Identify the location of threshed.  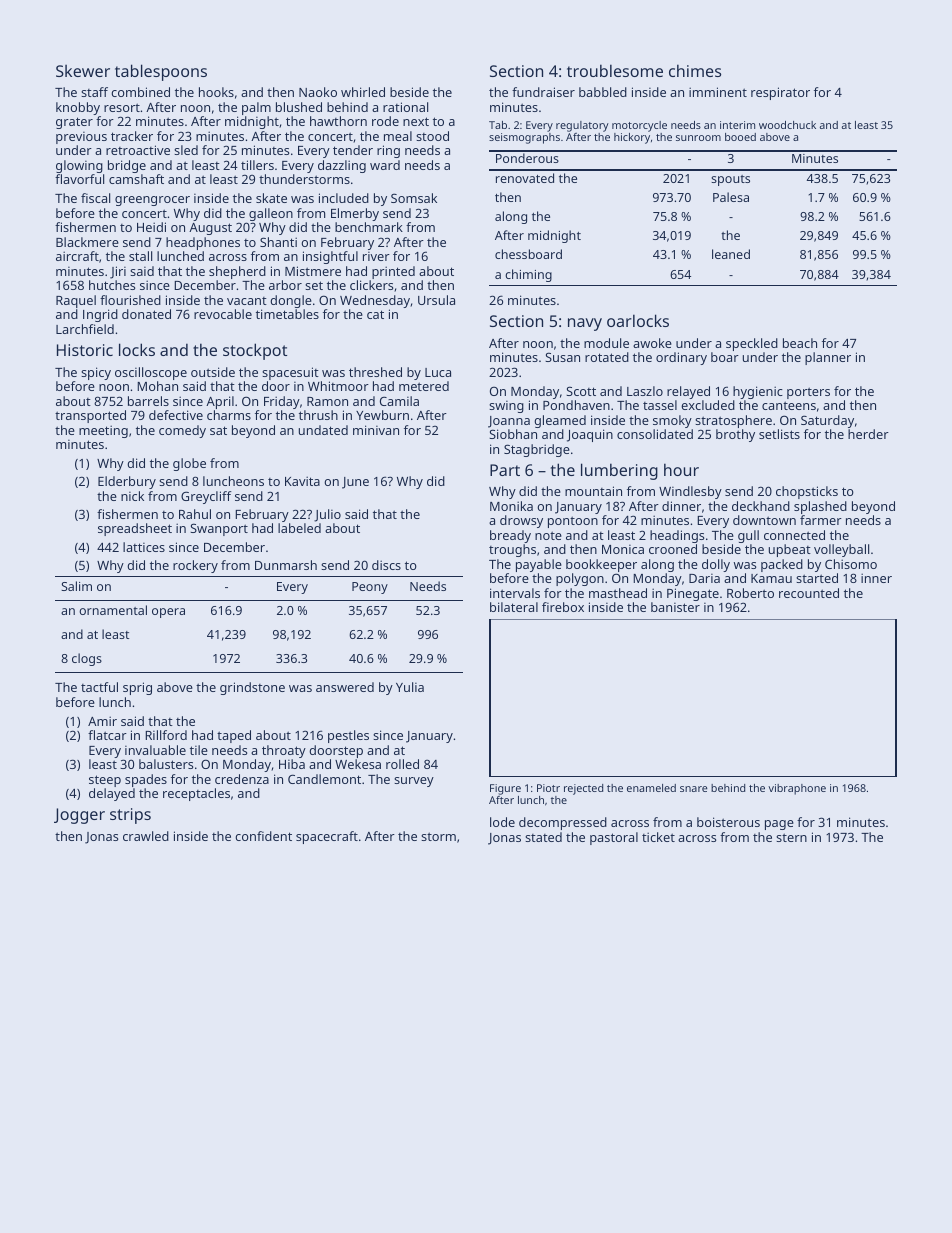
(375, 372).
